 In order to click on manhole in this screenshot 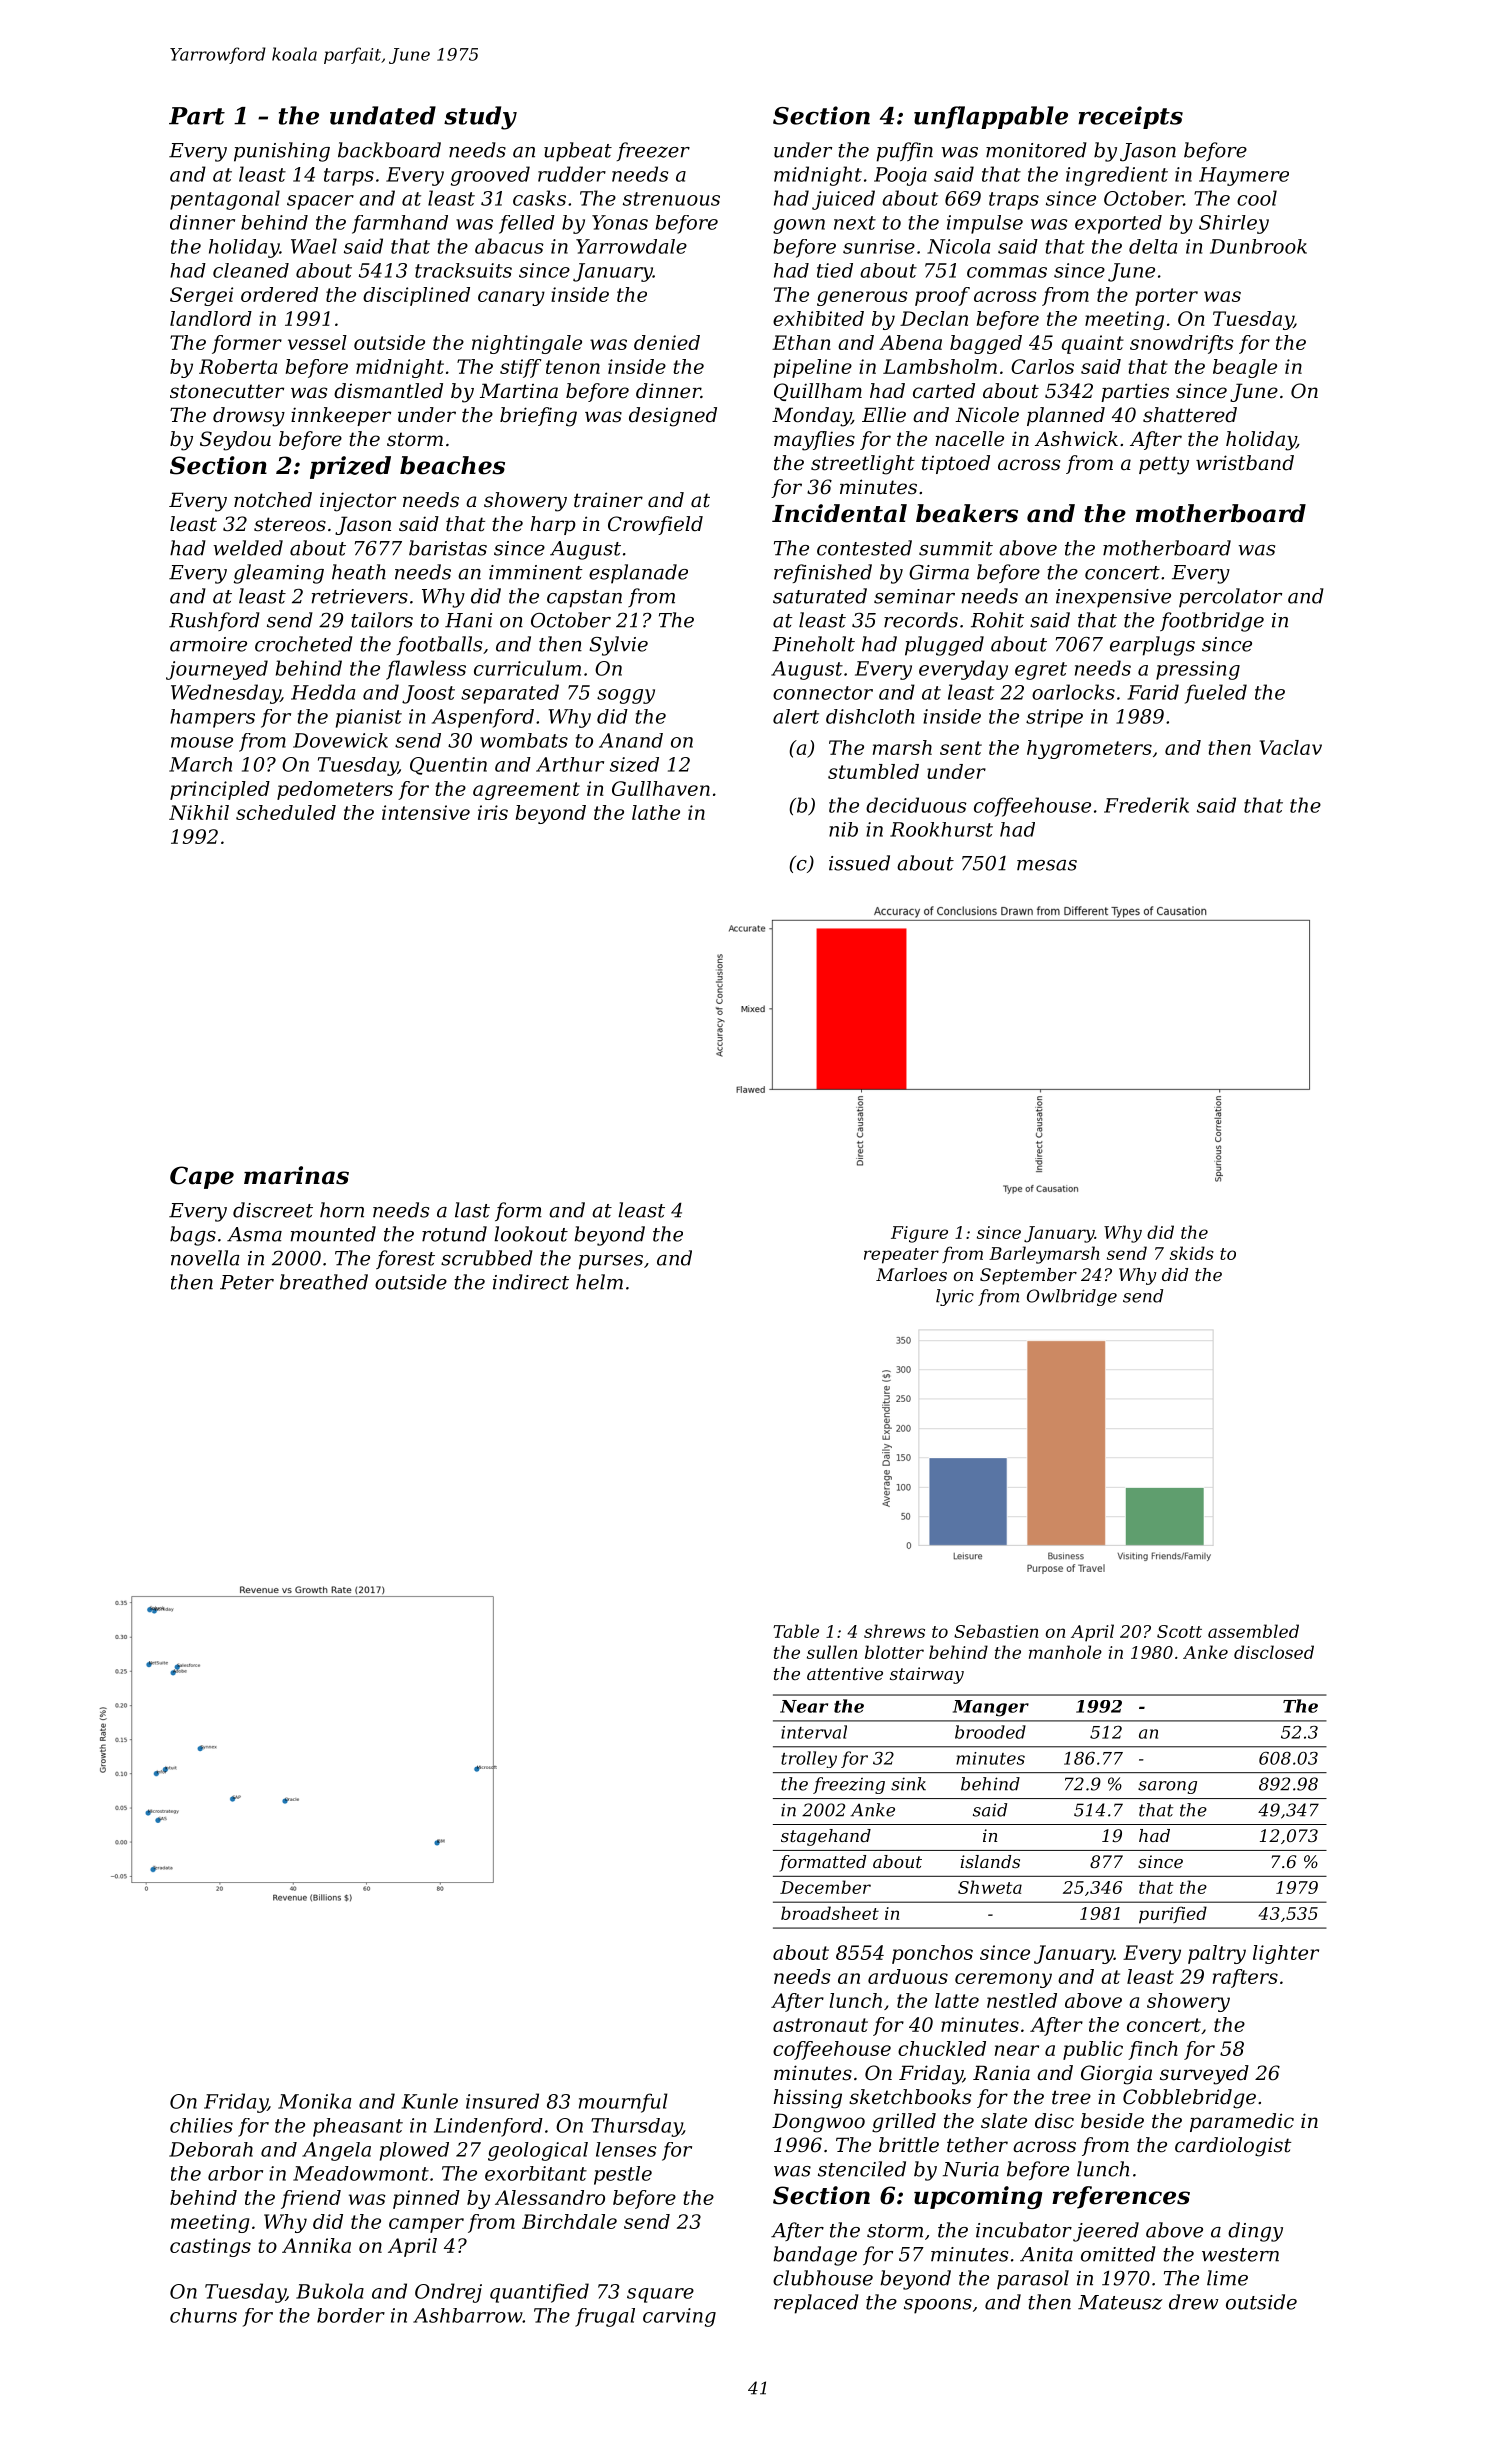, I will do `click(1065, 1652)`.
